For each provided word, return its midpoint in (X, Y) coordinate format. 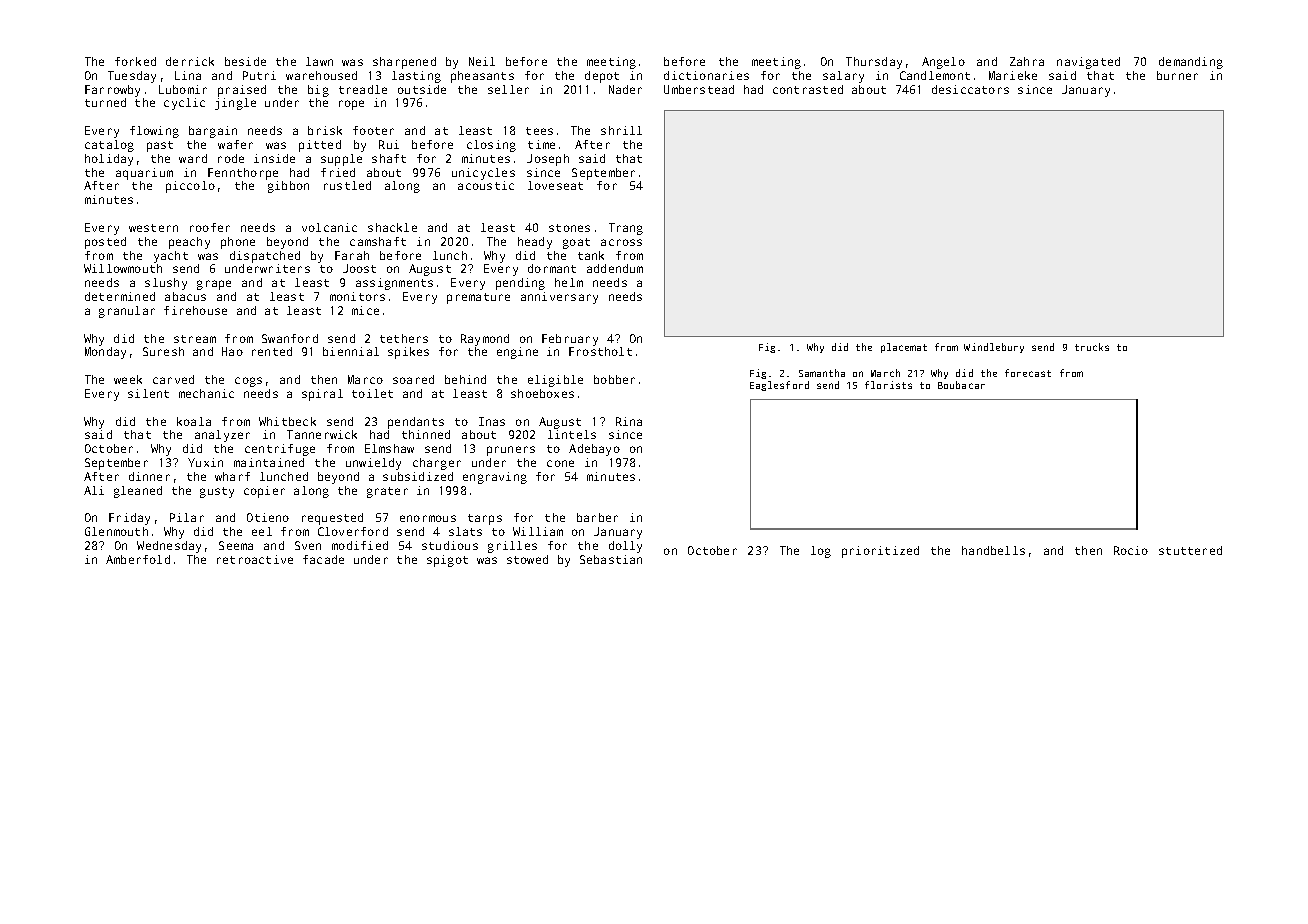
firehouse (195, 310)
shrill (621, 130)
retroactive (255, 559)
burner (1177, 75)
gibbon (288, 187)
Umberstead (699, 89)
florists (888, 385)
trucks (1092, 347)
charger (437, 464)
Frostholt (600, 351)
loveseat (555, 185)
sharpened (404, 63)
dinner (149, 476)
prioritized (880, 552)
